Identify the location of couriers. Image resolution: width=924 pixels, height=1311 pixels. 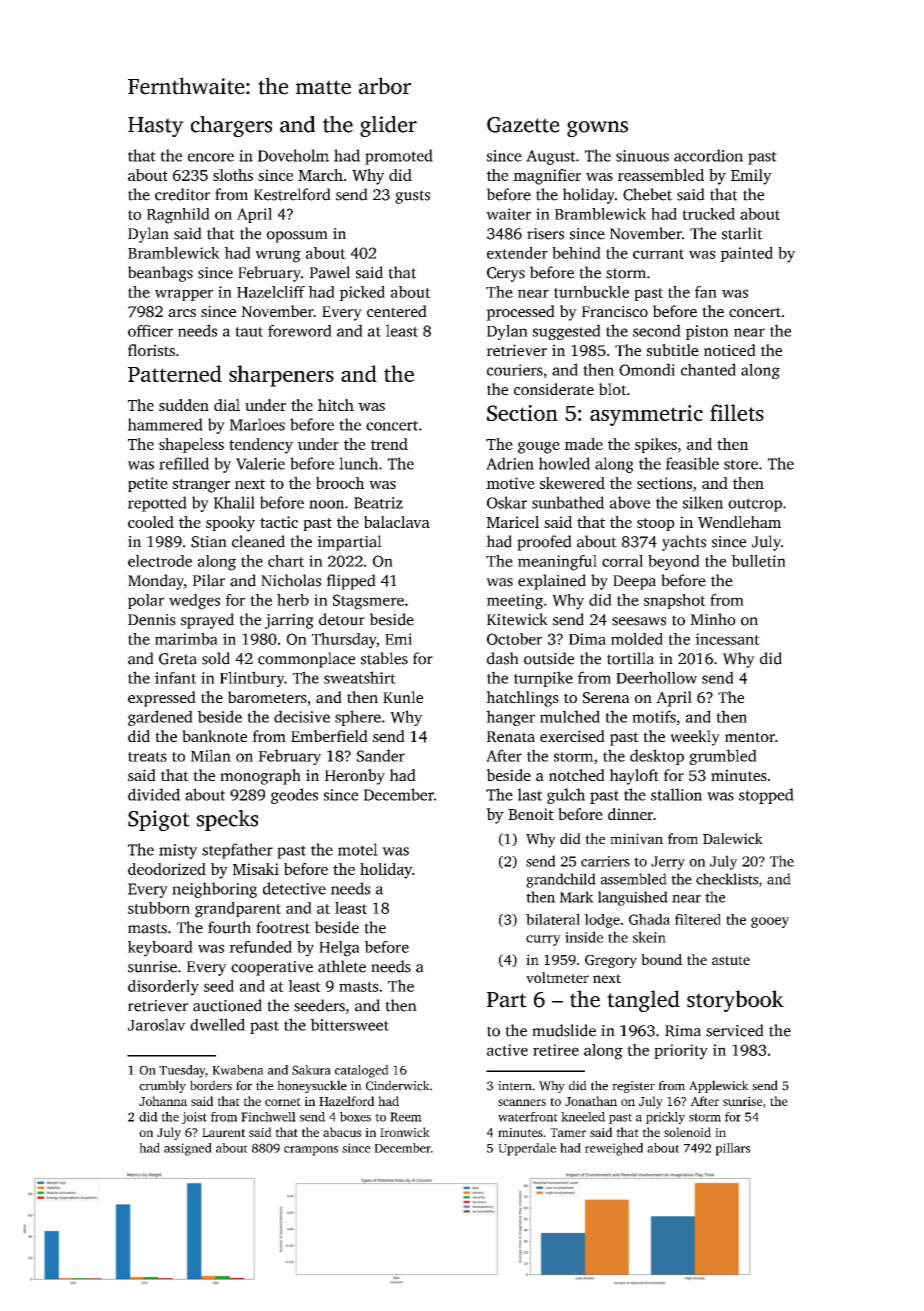
(515, 370).
